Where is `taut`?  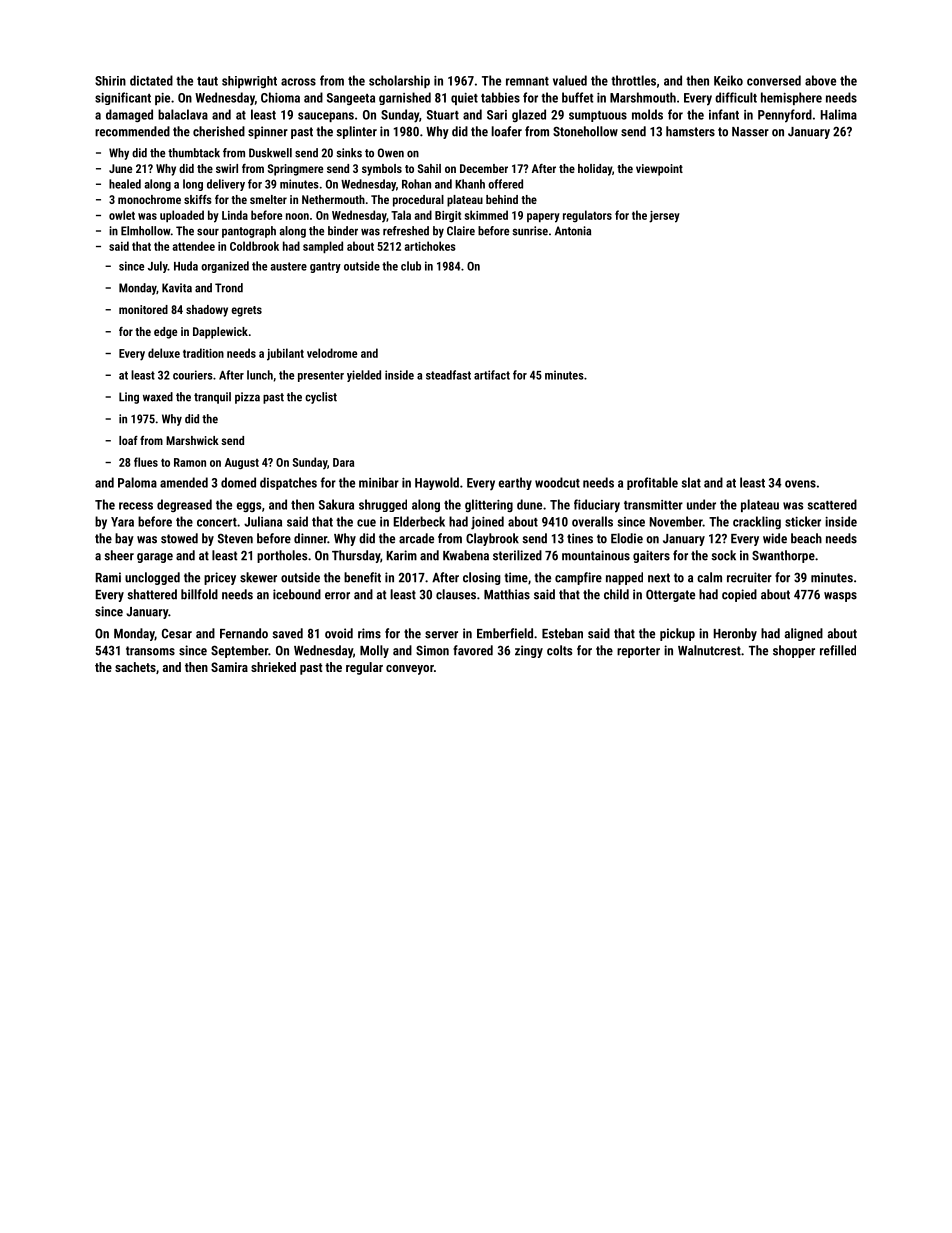 taut is located at coordinates (207, 81).
